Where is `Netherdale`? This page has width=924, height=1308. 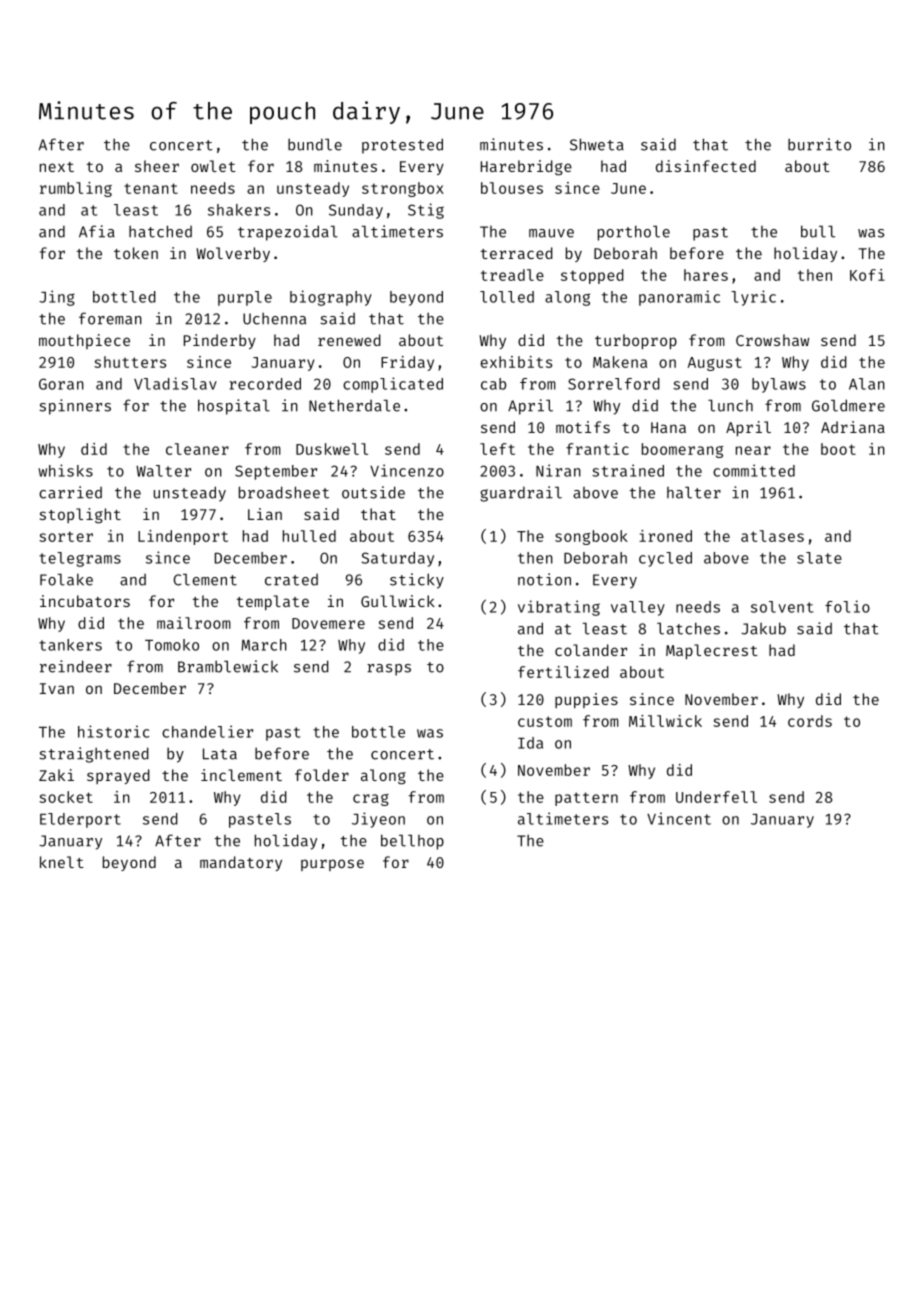 Netherdale is located at coordinates (354, 405).
